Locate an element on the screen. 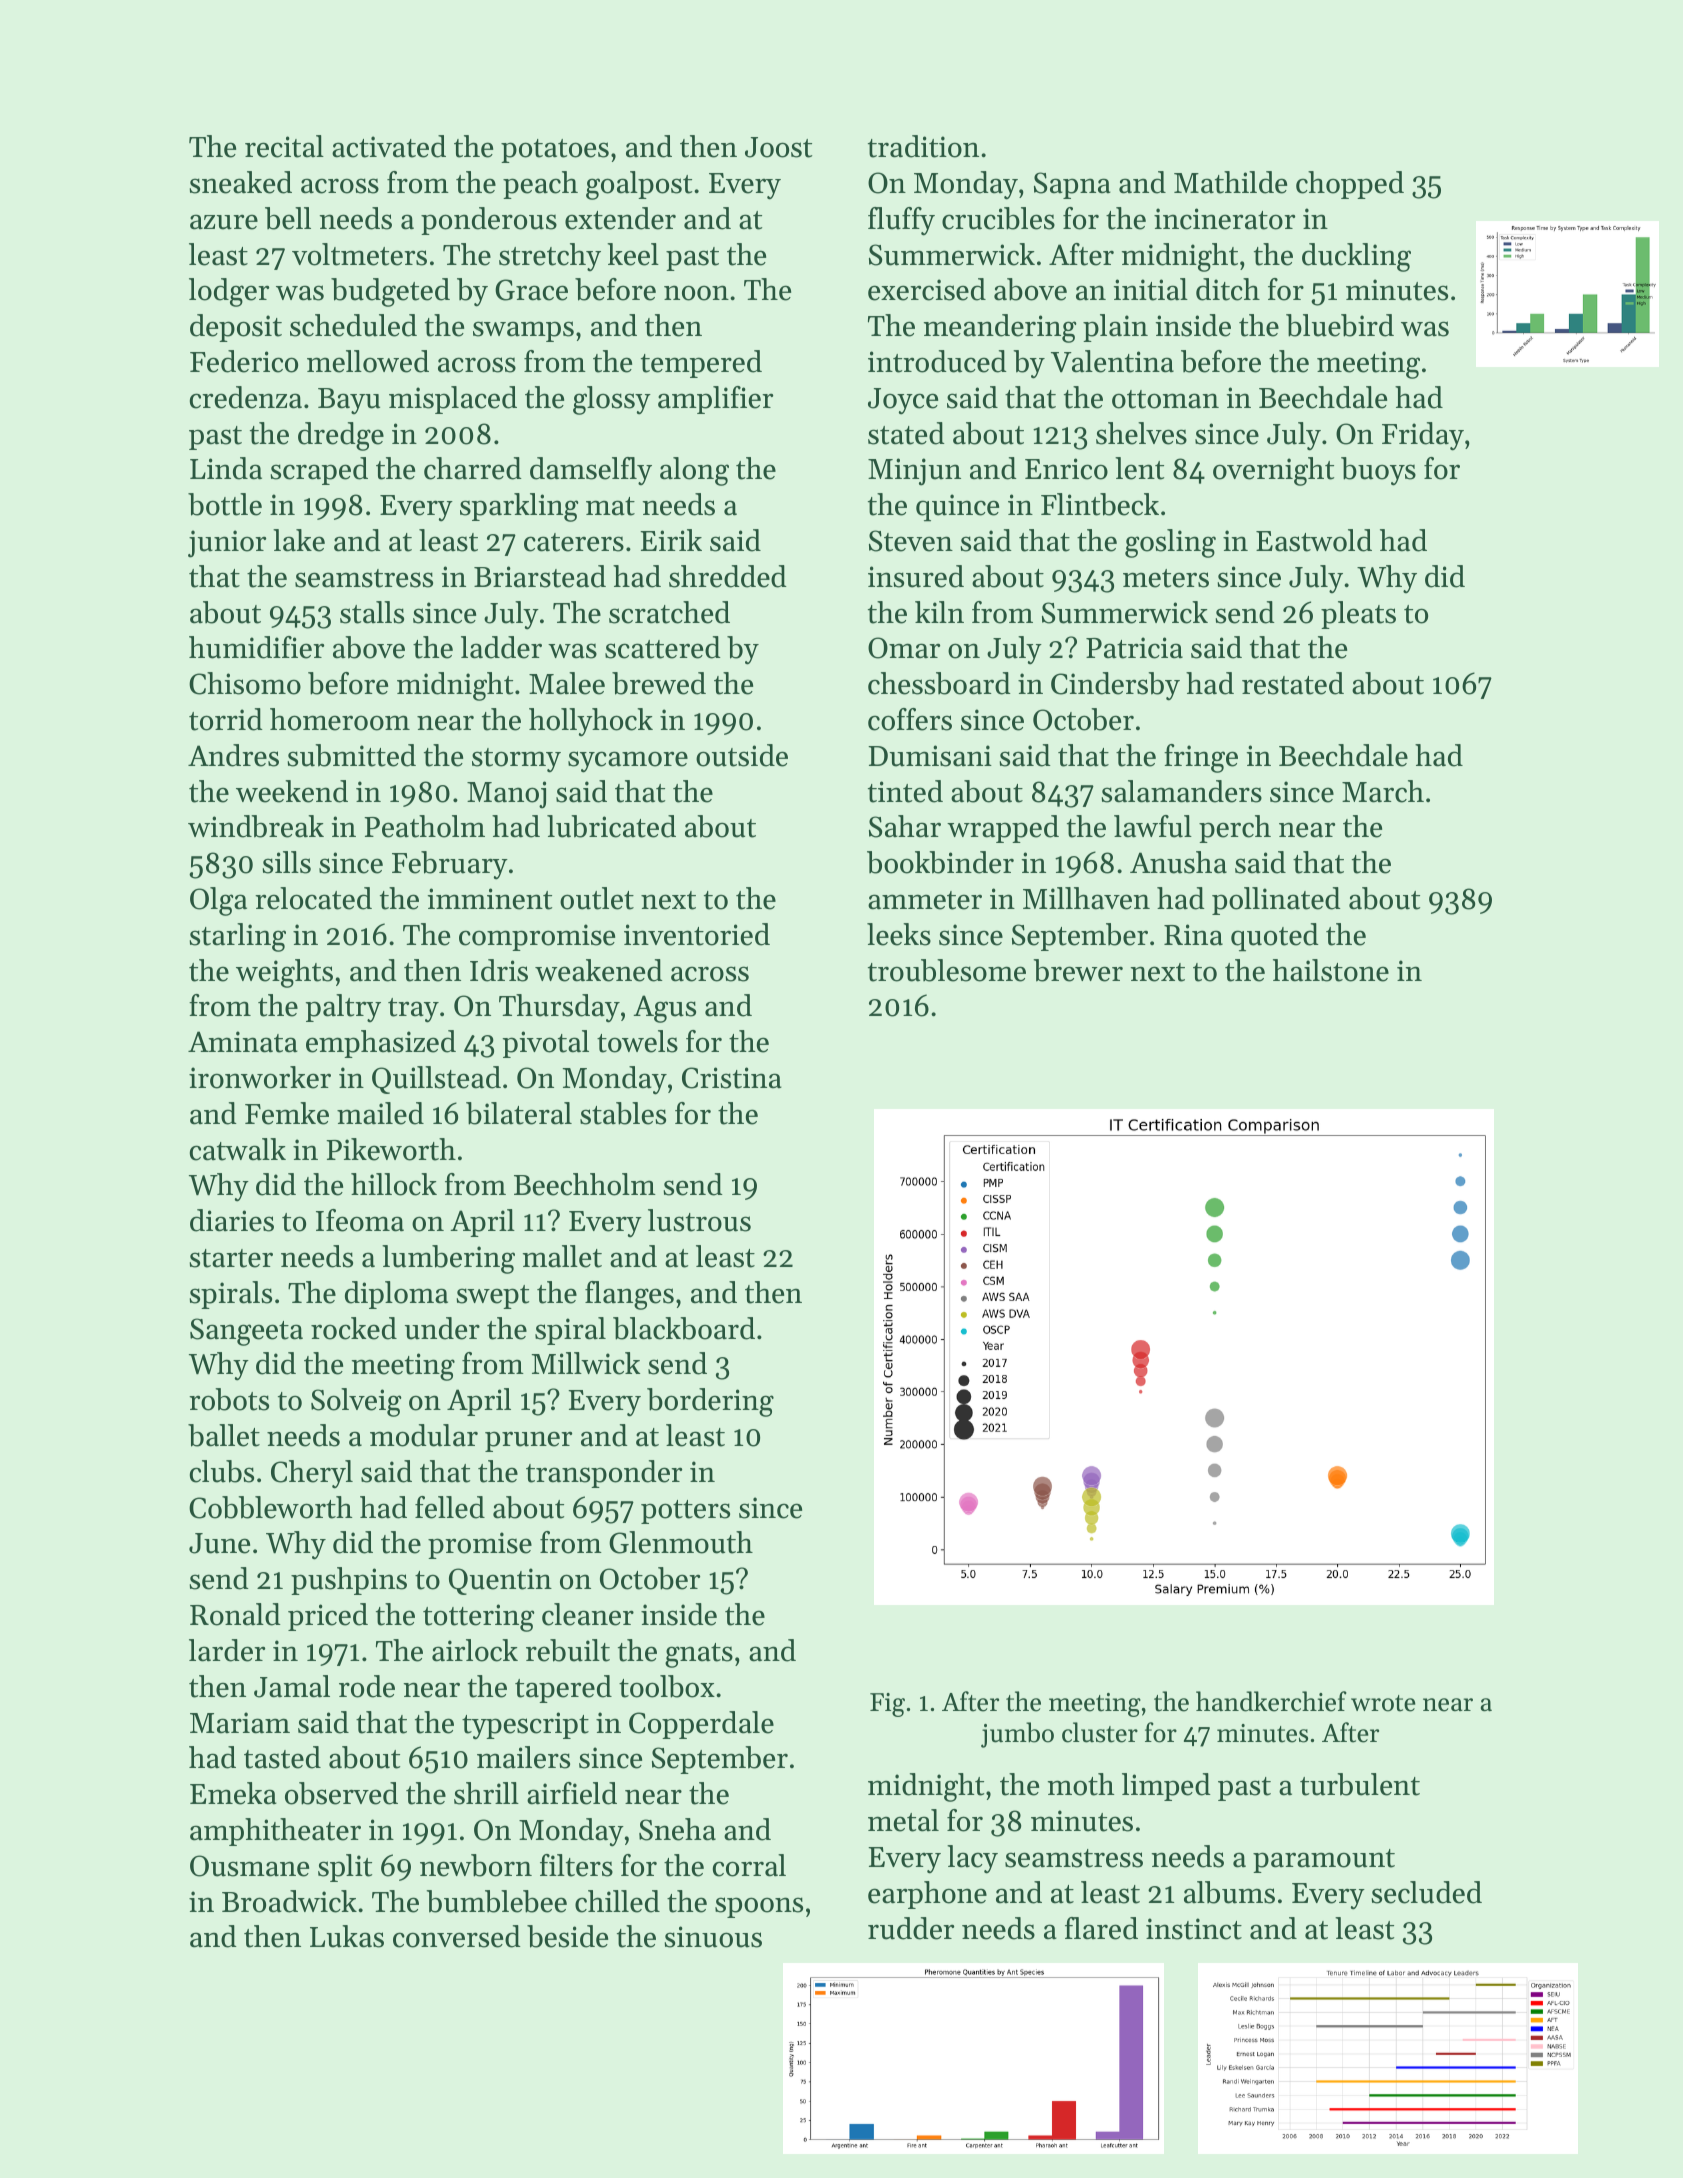 The height and width of the screenshot is (2178, 1683). Sahar is located at coordinates (905, 826).
